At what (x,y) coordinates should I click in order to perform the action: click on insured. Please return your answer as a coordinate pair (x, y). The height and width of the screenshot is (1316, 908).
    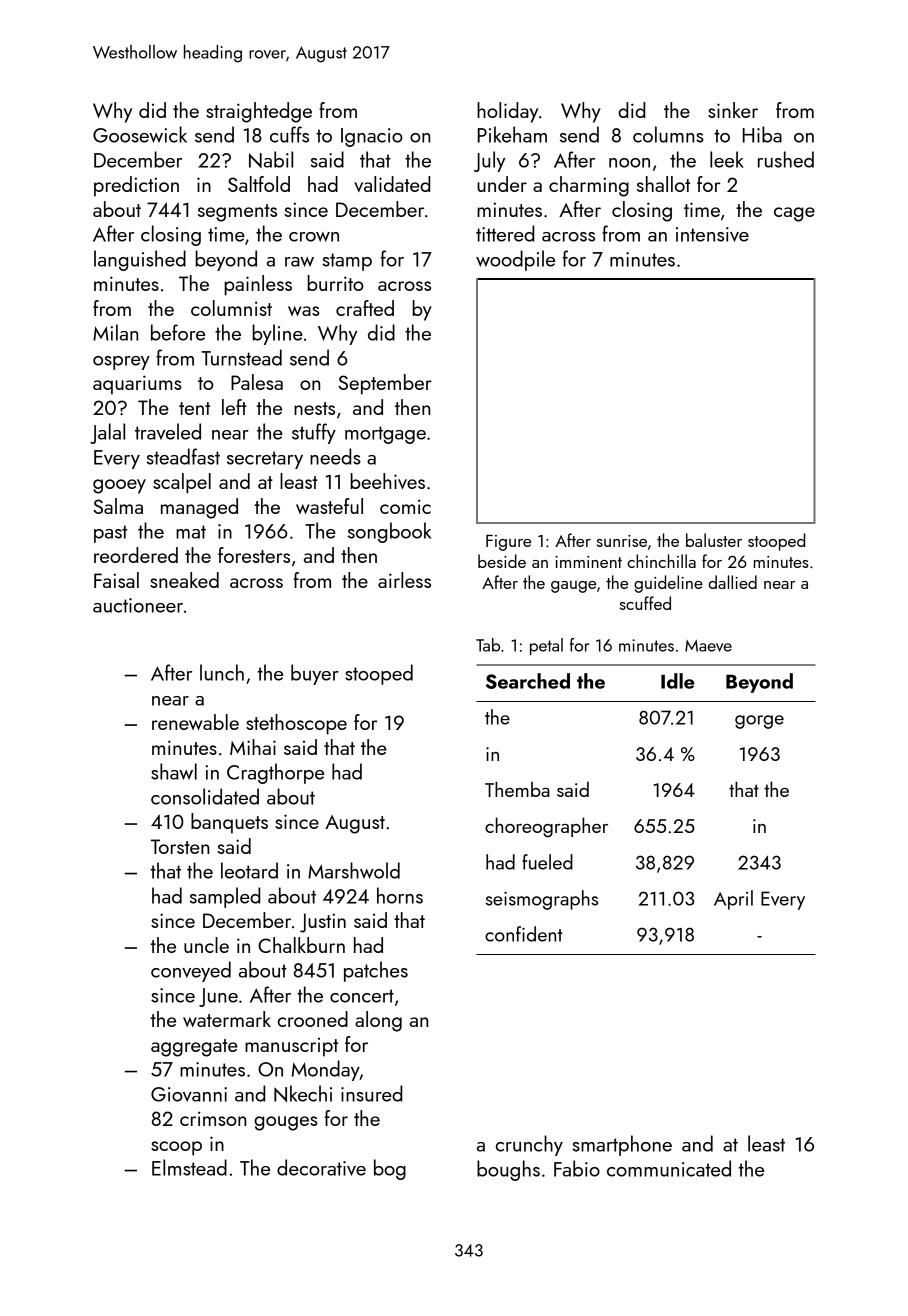
    Looking at the image, I should click on (371, 1093).
